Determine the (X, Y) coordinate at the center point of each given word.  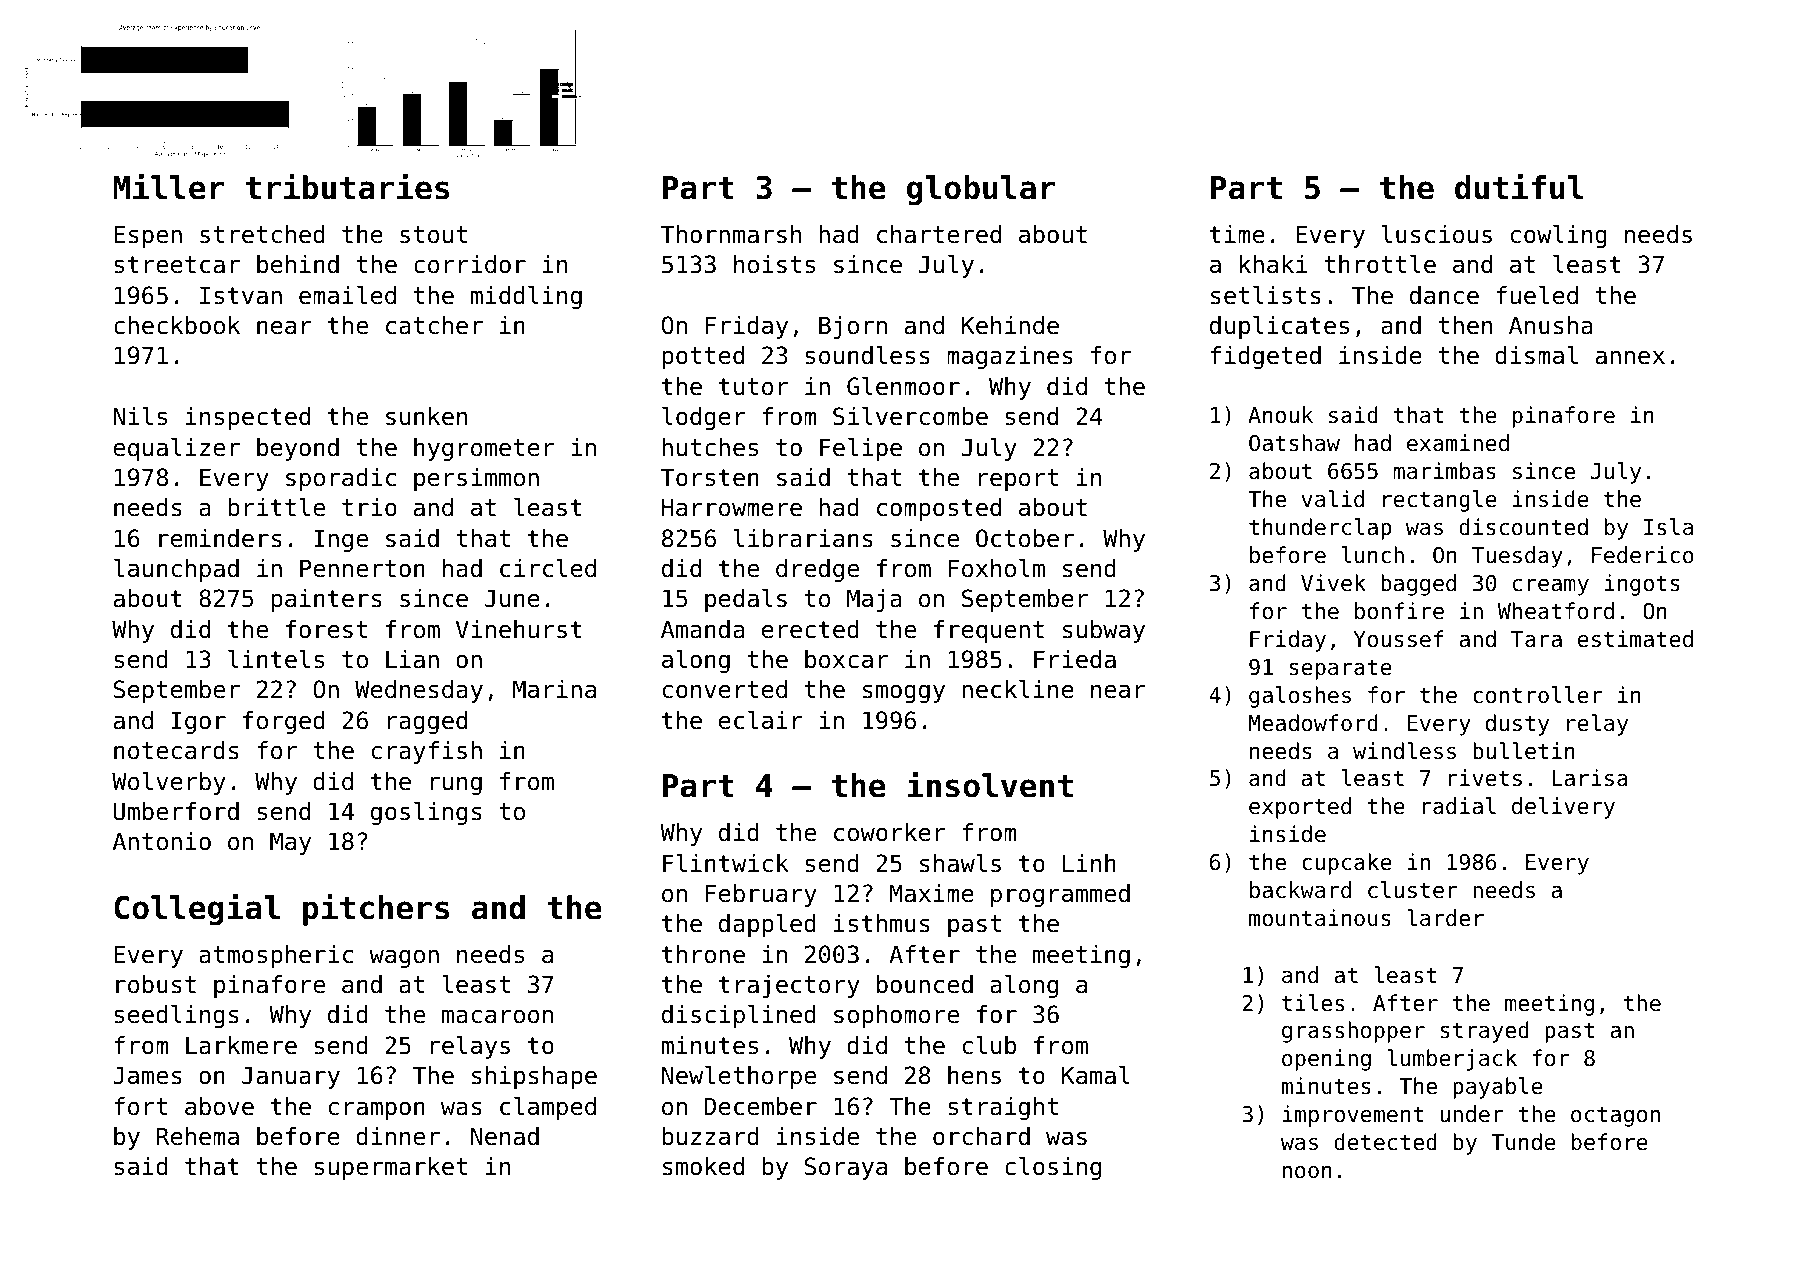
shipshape (534, 1077)
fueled (1537, 295)
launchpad (176, 570)
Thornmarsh (731, 234)
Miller (168, 186)
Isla (1668, 527)
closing (1053, 1168)
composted (939, 509)
